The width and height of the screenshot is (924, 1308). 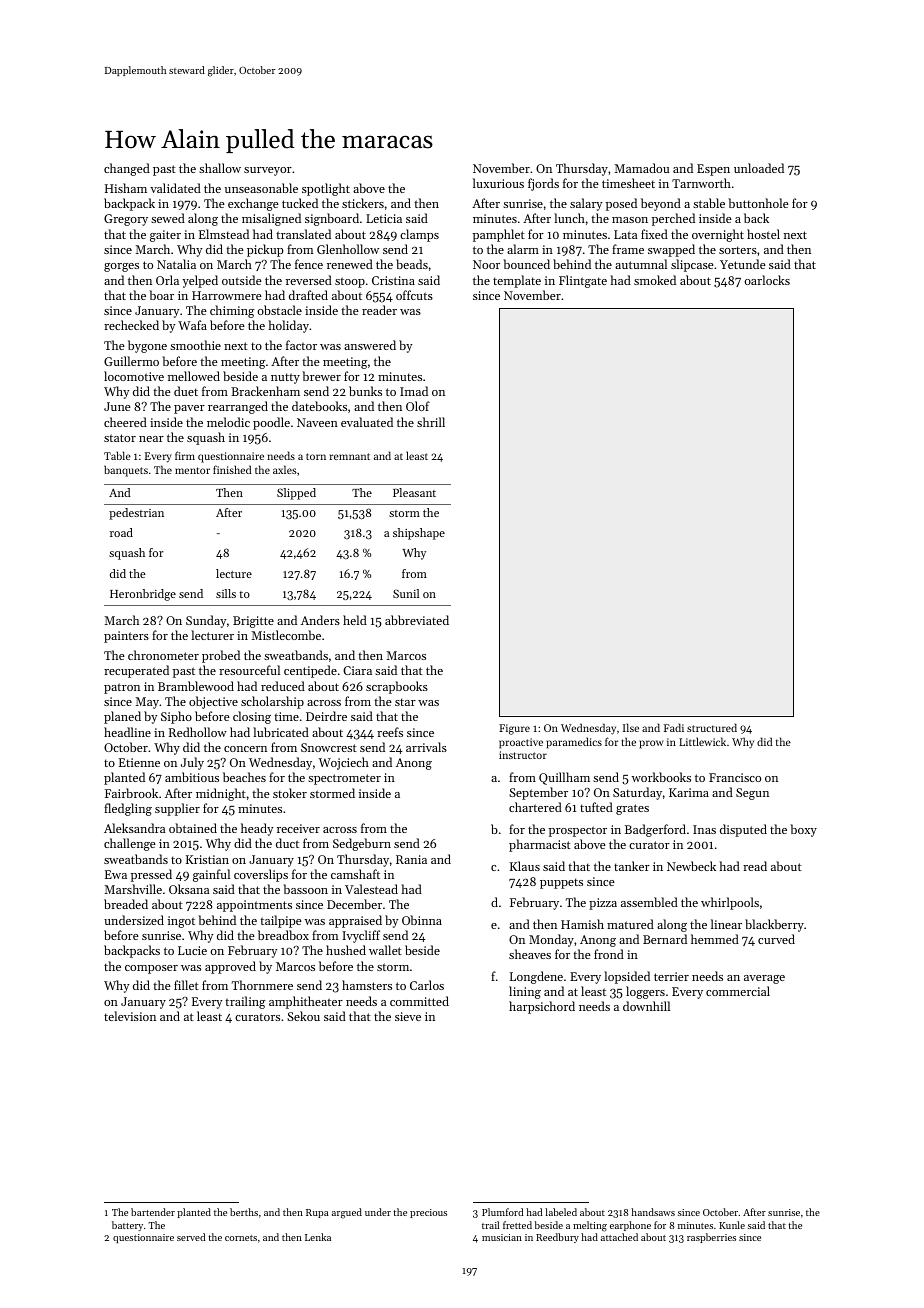 What do you see at coordinates (502, 1212) in the screenshot?
I see `Plumford` at bounding box center [502, 1212].
